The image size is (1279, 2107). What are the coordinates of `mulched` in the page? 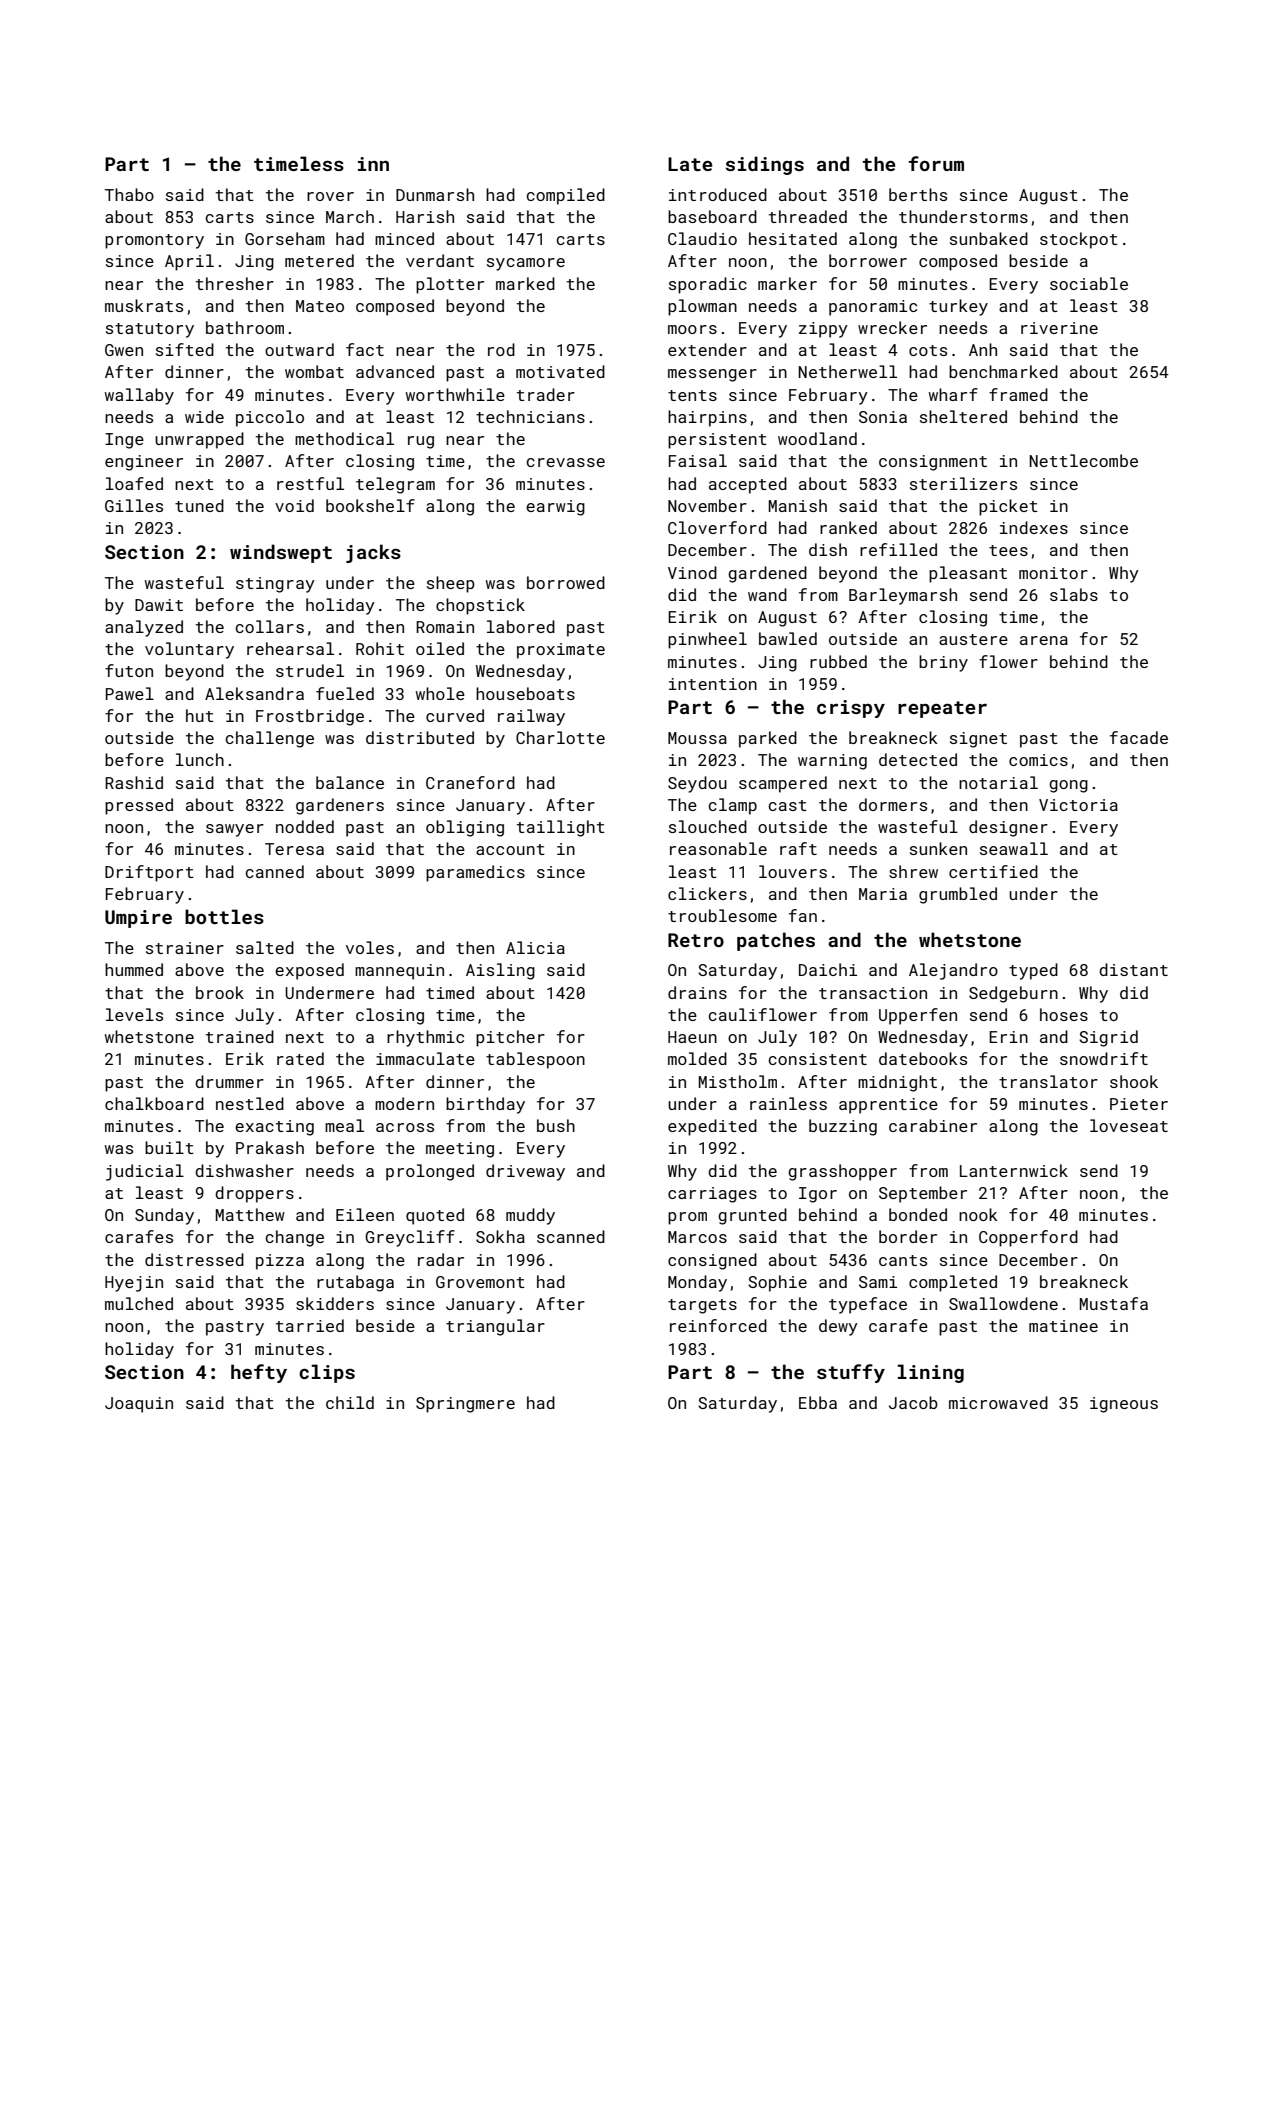 It's located at (139, 1303).
